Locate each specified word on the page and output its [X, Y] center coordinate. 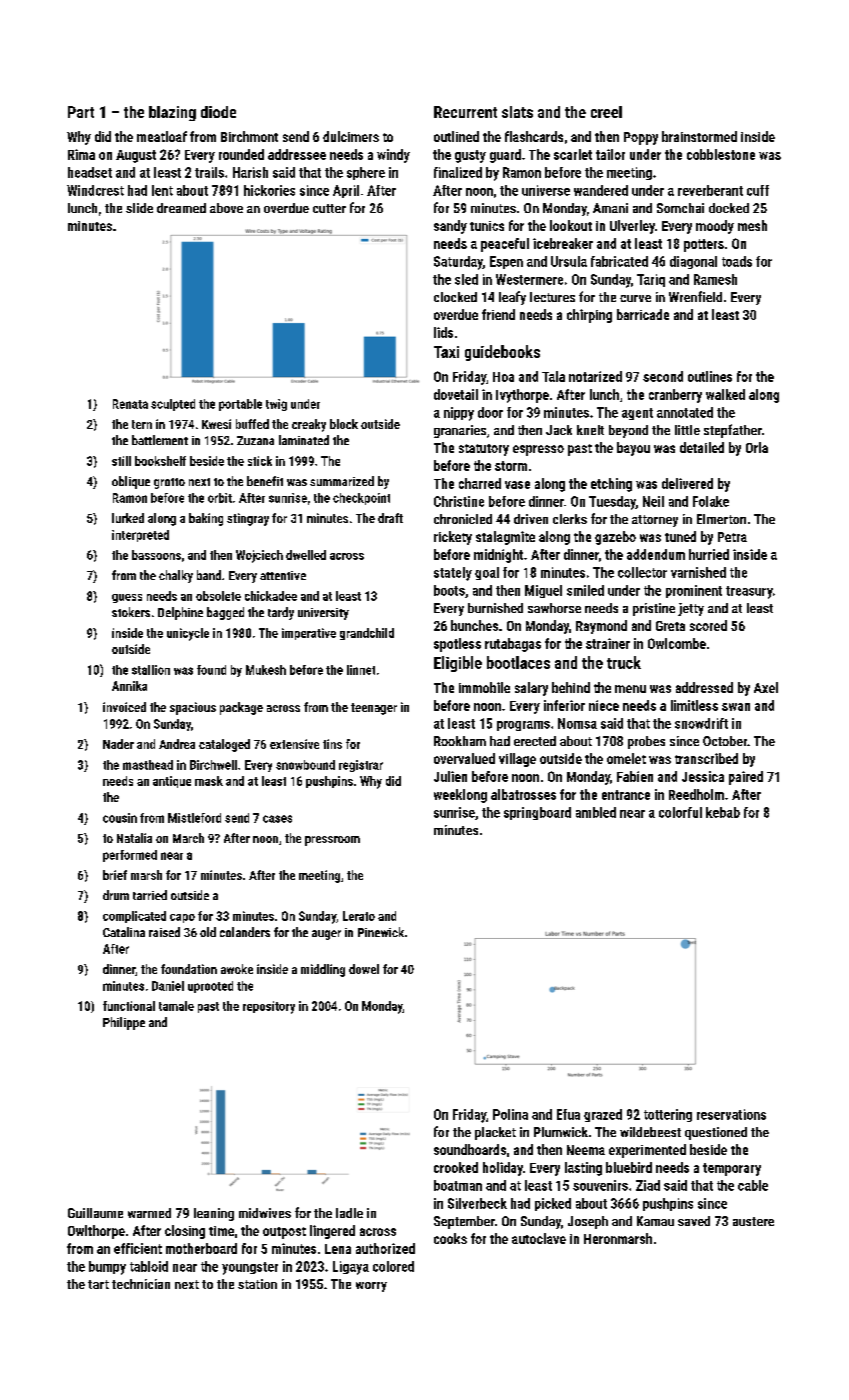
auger [326, 935]
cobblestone [721, 154]
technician [141, 1284]
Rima [81, 154]
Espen [506, 262]
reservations [731, 1114]
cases [277, 819]
